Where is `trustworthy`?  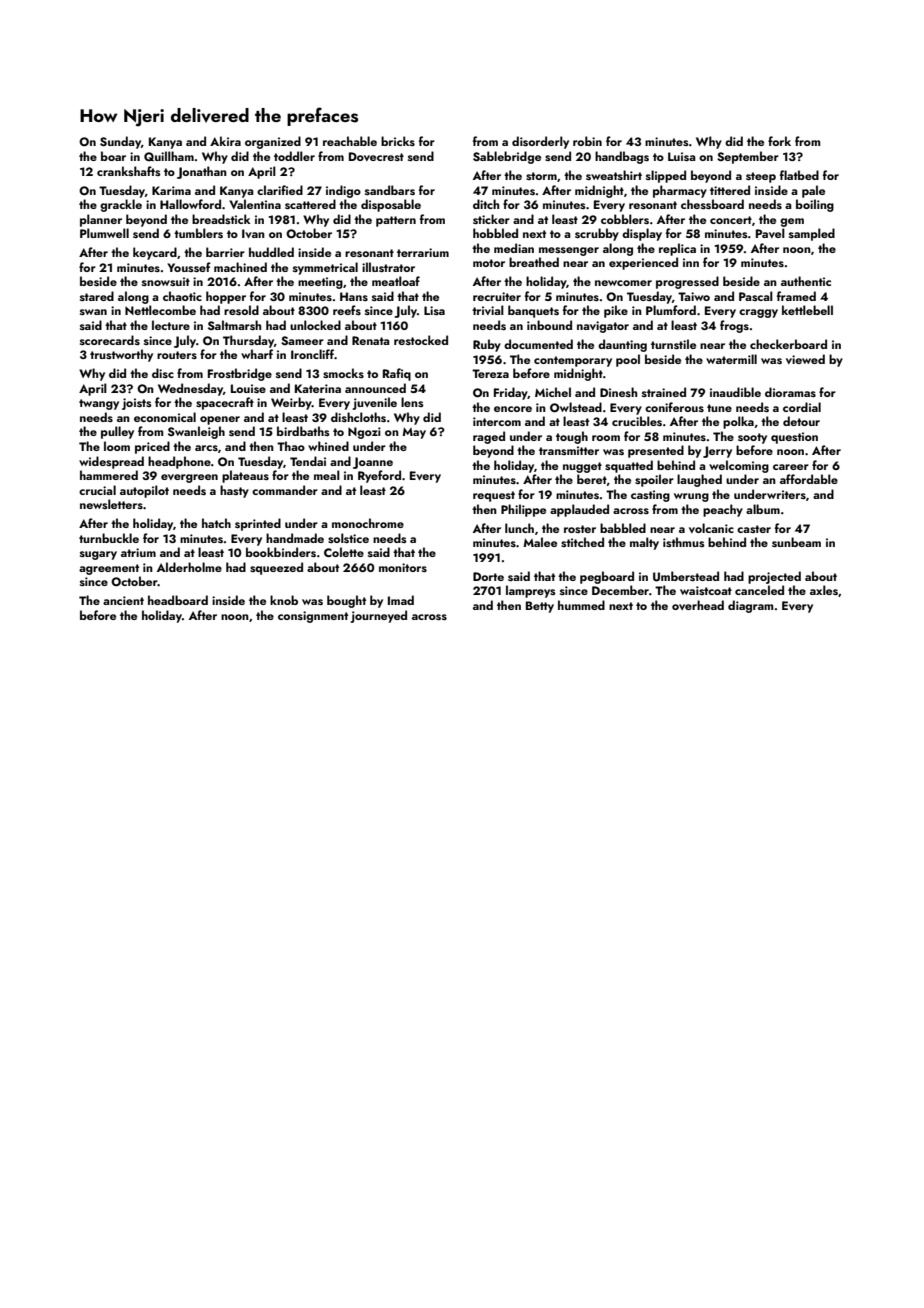
trustworthy is located at coordinates (121, 355).
